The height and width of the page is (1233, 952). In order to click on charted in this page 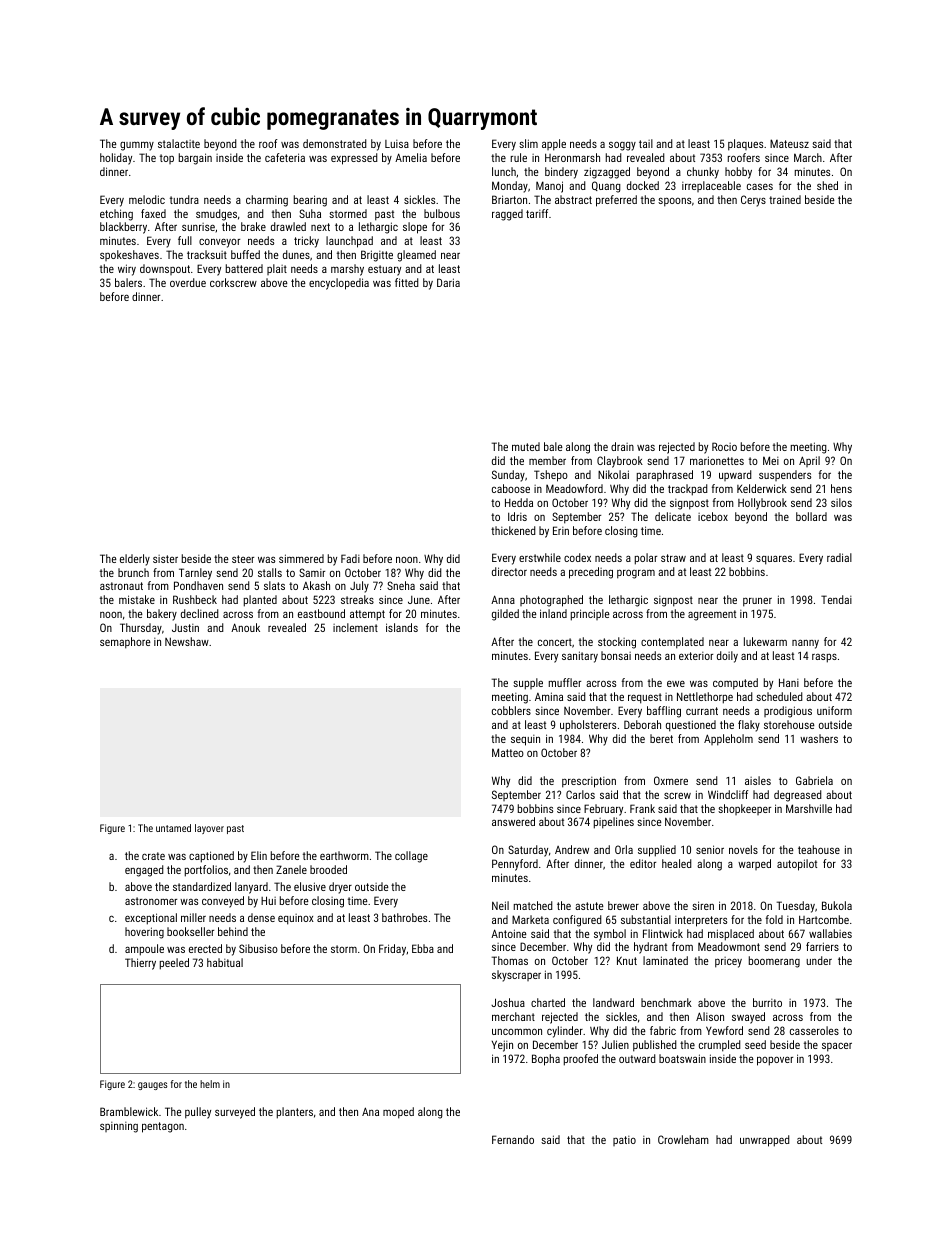, I will do `click(548, 1002)`.
